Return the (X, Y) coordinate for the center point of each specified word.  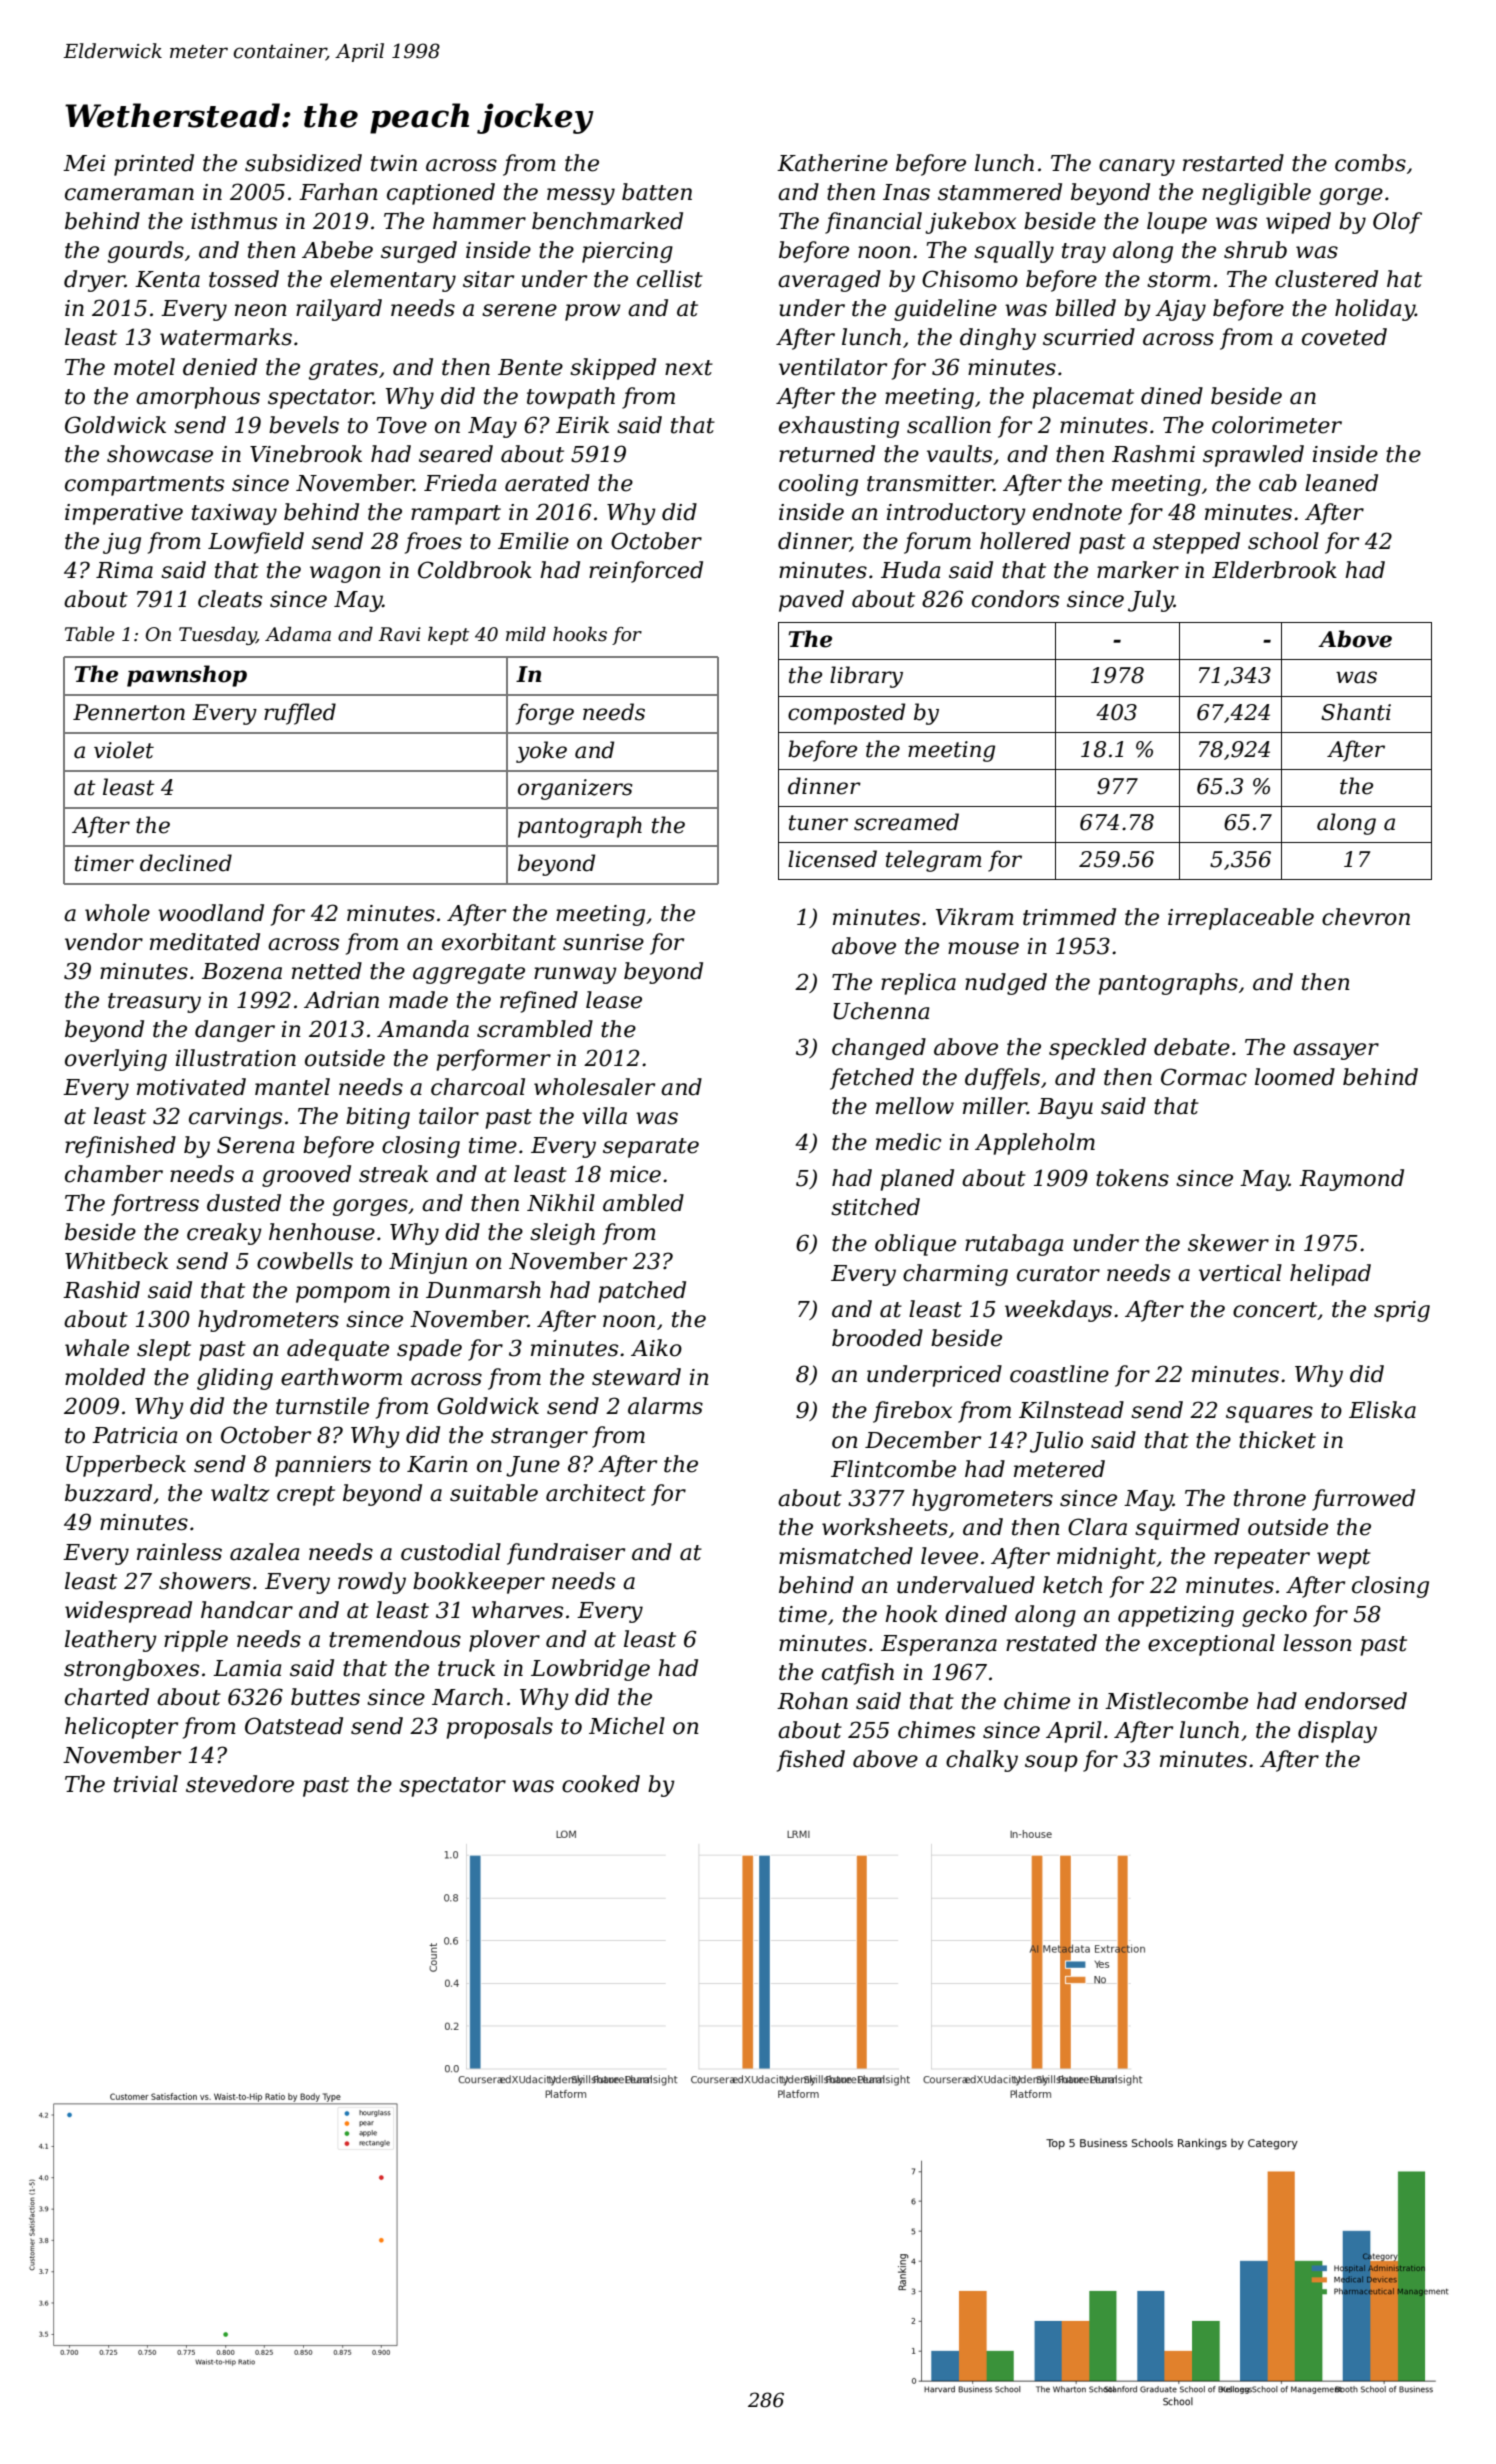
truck (466, 1668)
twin (394, 163)
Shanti (1356, 712)
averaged (829, 281)
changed (879, 1049)
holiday (1375, 310)
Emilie (533, 541)
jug (122, 543)
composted (846, 714)
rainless (179, 1552)
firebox (912, 1412)
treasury (154, 1003)
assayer (1336, 1051)
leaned (1341, 483)
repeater (1262, 1559)
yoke (541, 752)
